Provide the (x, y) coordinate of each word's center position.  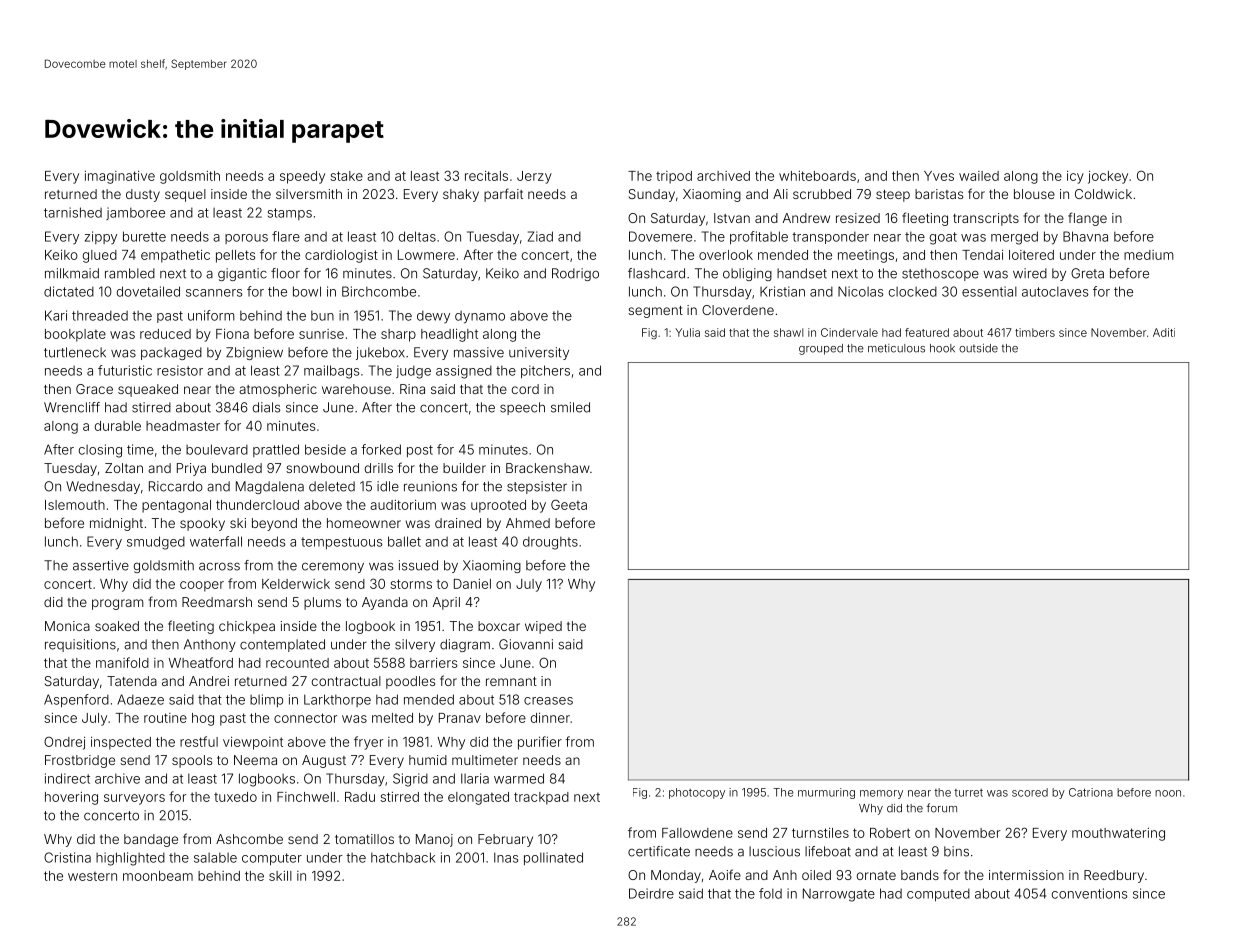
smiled (570, 407)
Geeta (569, 504)
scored (1030, 792)
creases (548, 701)
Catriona (1091, 792)
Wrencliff (72, 407)
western (92, 876)
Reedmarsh (217, 602)
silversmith (309, 194)
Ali (780, 194)
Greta (1087, 273)
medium (1149, 255)
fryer (368, 743)
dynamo (480, 317)
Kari (56, 315)
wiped (543, 627)
